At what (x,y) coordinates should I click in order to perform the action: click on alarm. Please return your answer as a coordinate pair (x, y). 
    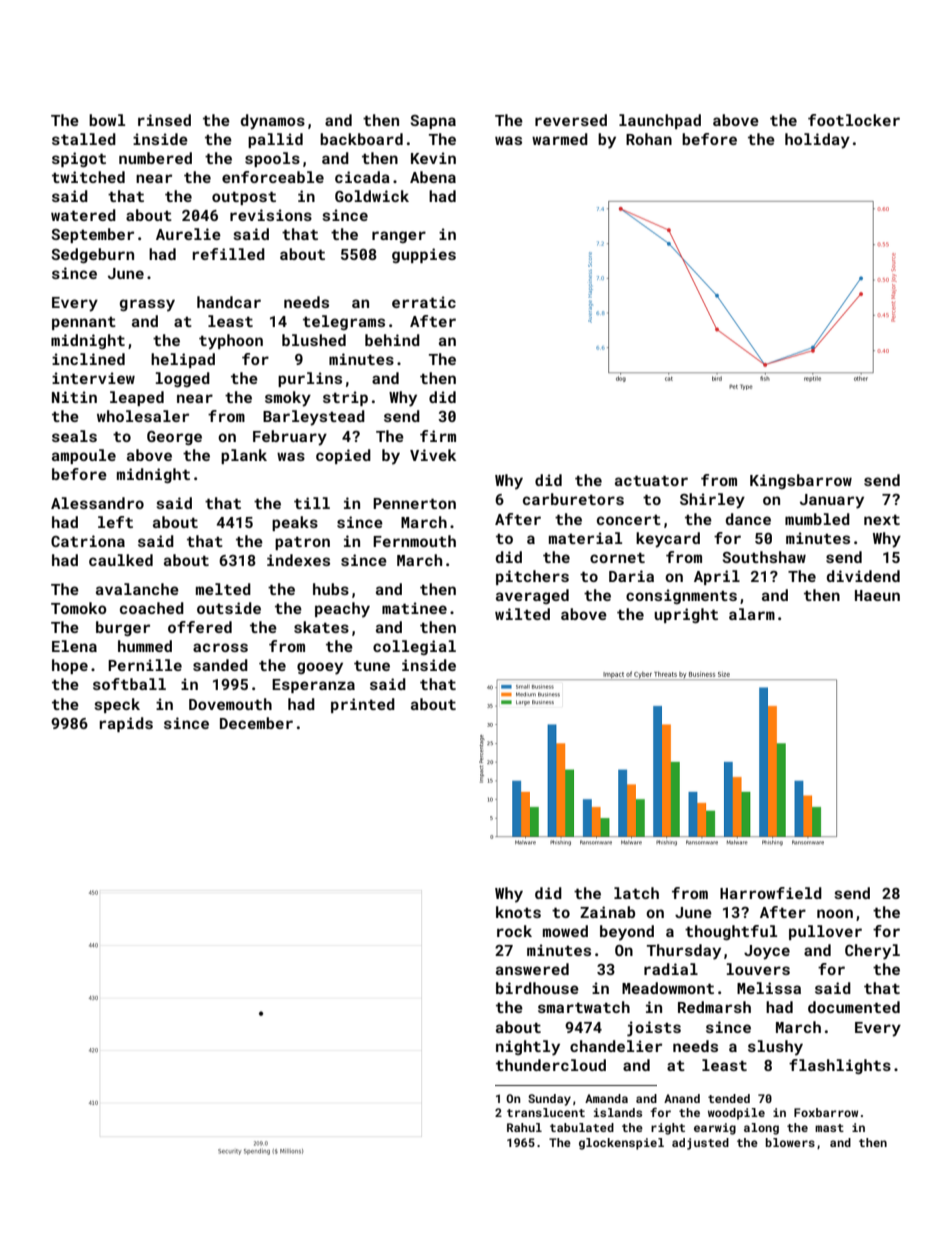
    Looking at the image, I should click on (752, 614).
